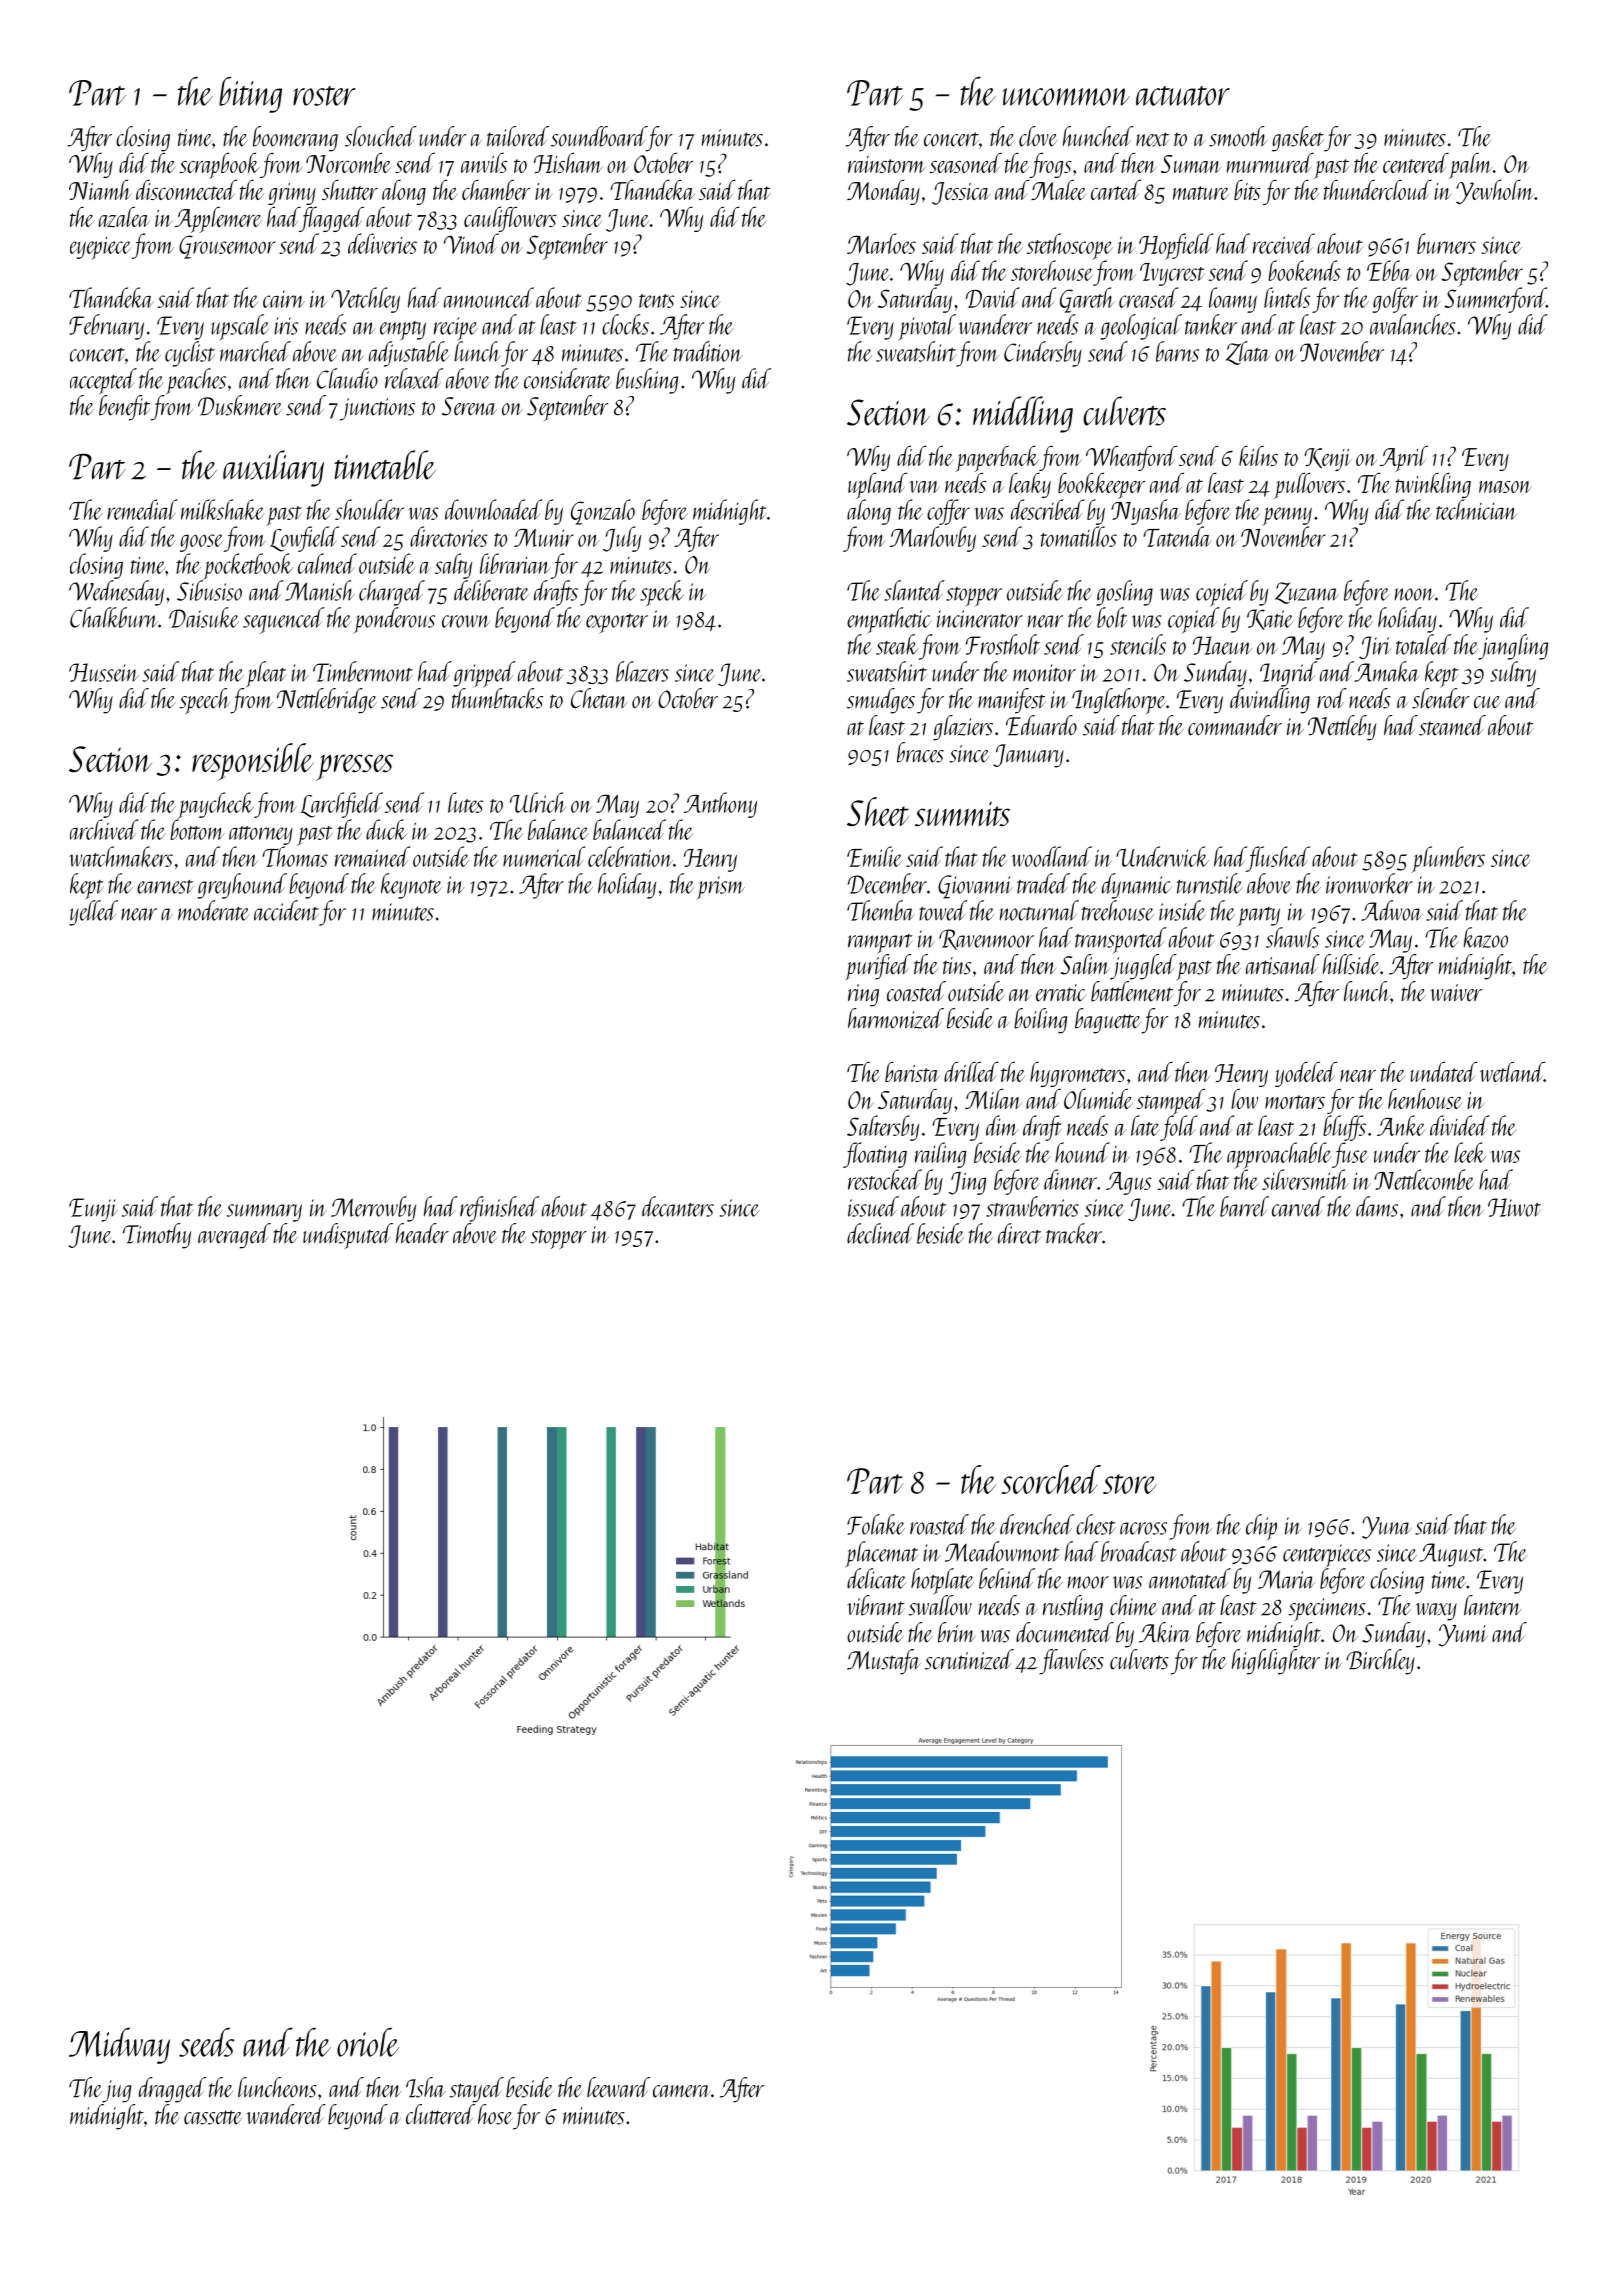 The width and height of the screenshot is (1620, 2292). Describe the element at coordinates (250, 94) in the screenshot. I see `biting` at that location.
